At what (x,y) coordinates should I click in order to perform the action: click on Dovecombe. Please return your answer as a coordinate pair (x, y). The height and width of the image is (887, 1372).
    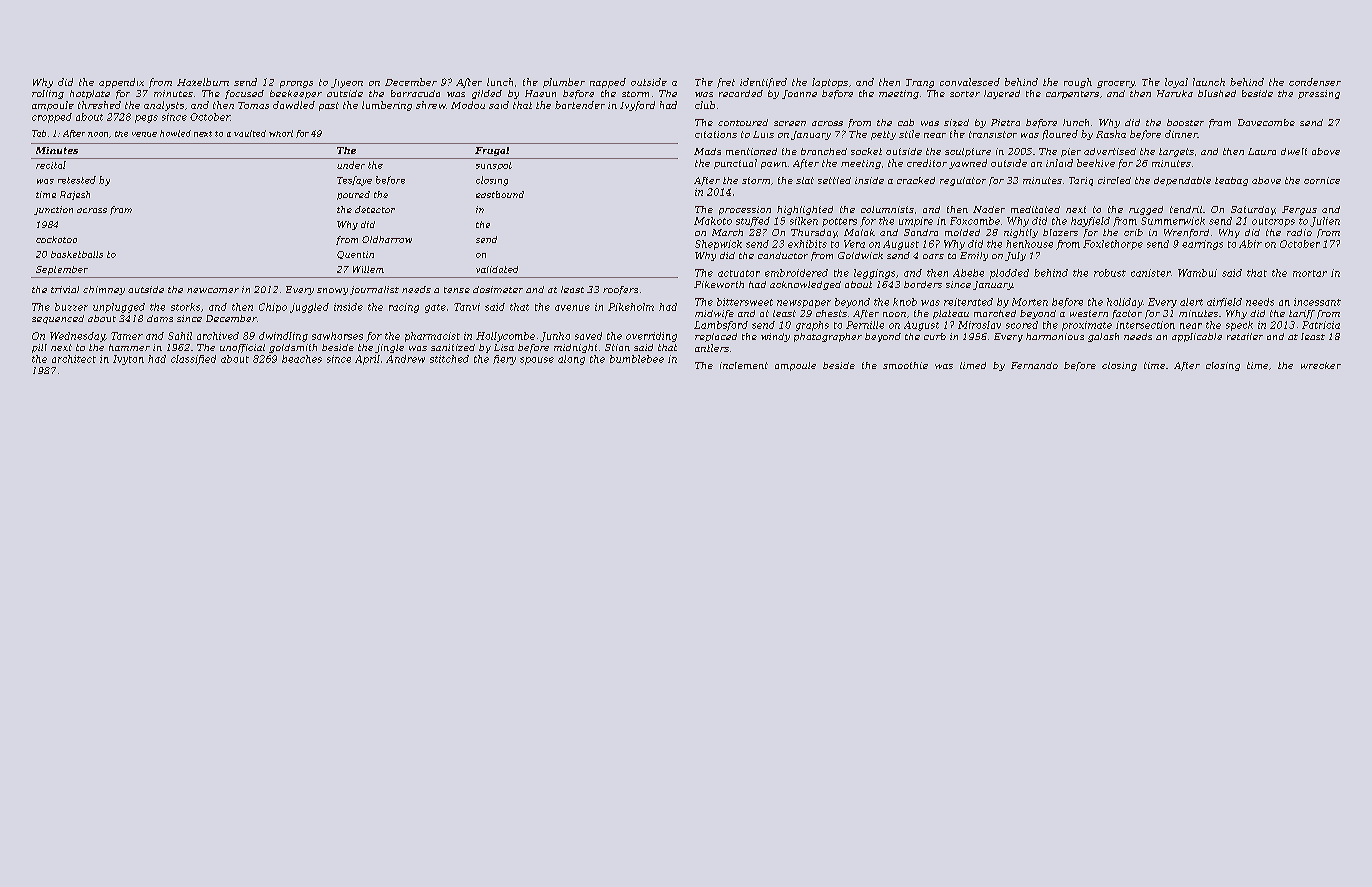
    Looking at the image, I should click on (1266, 122).
